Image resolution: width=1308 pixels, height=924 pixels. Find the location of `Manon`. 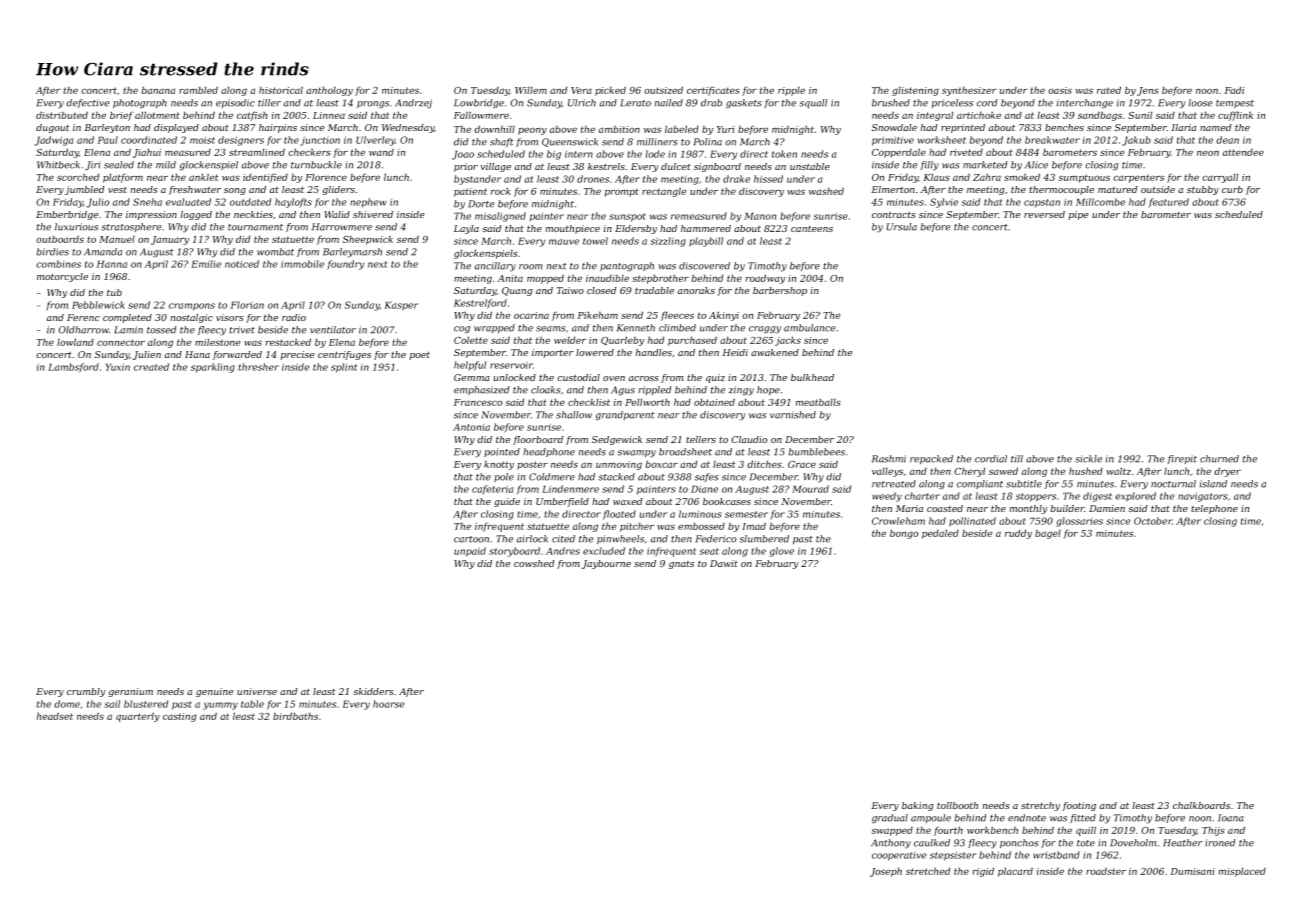

Manon is located at coordinates (760, 216).
